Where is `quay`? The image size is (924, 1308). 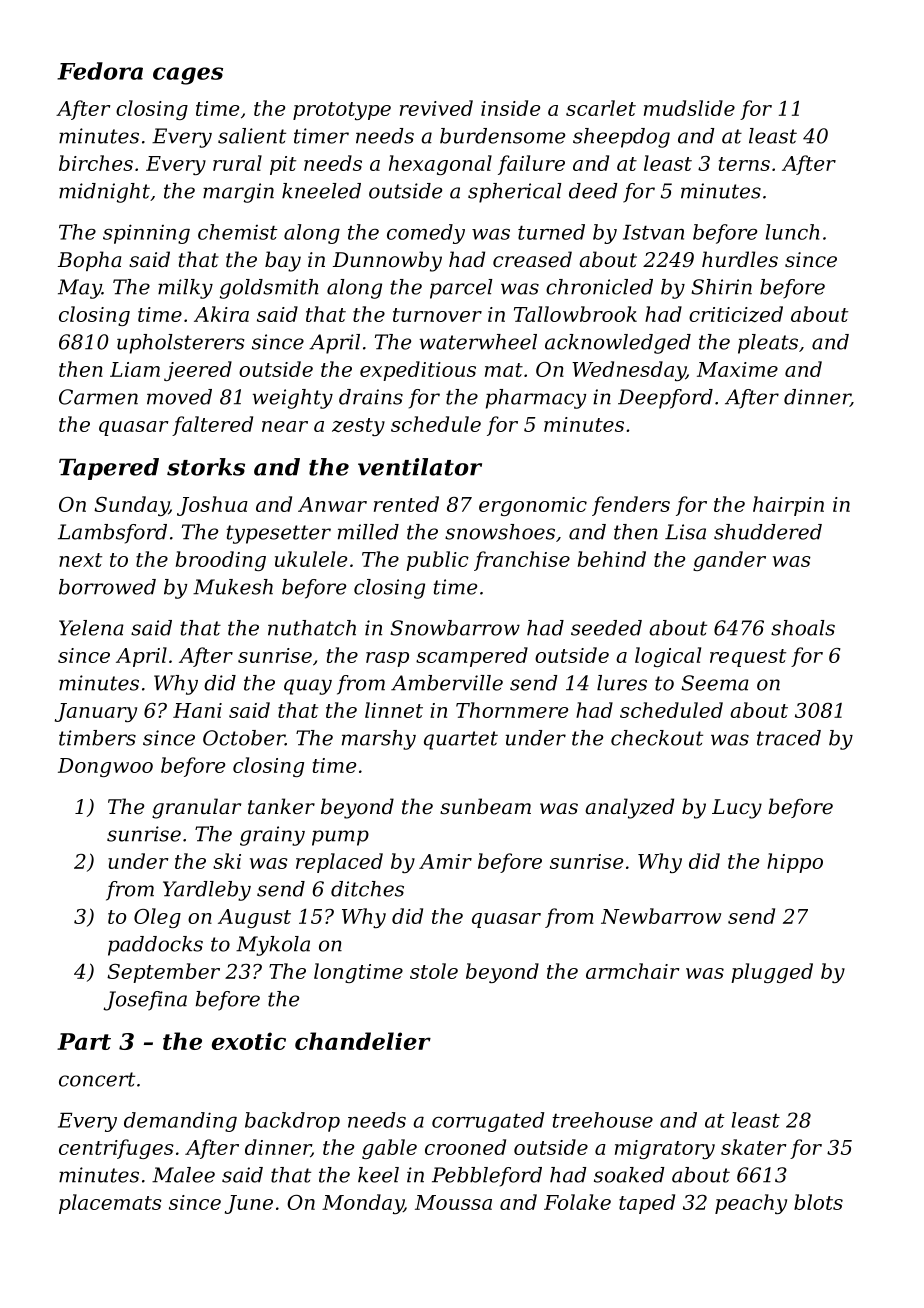
quay is located at coordinates (308, 687).
